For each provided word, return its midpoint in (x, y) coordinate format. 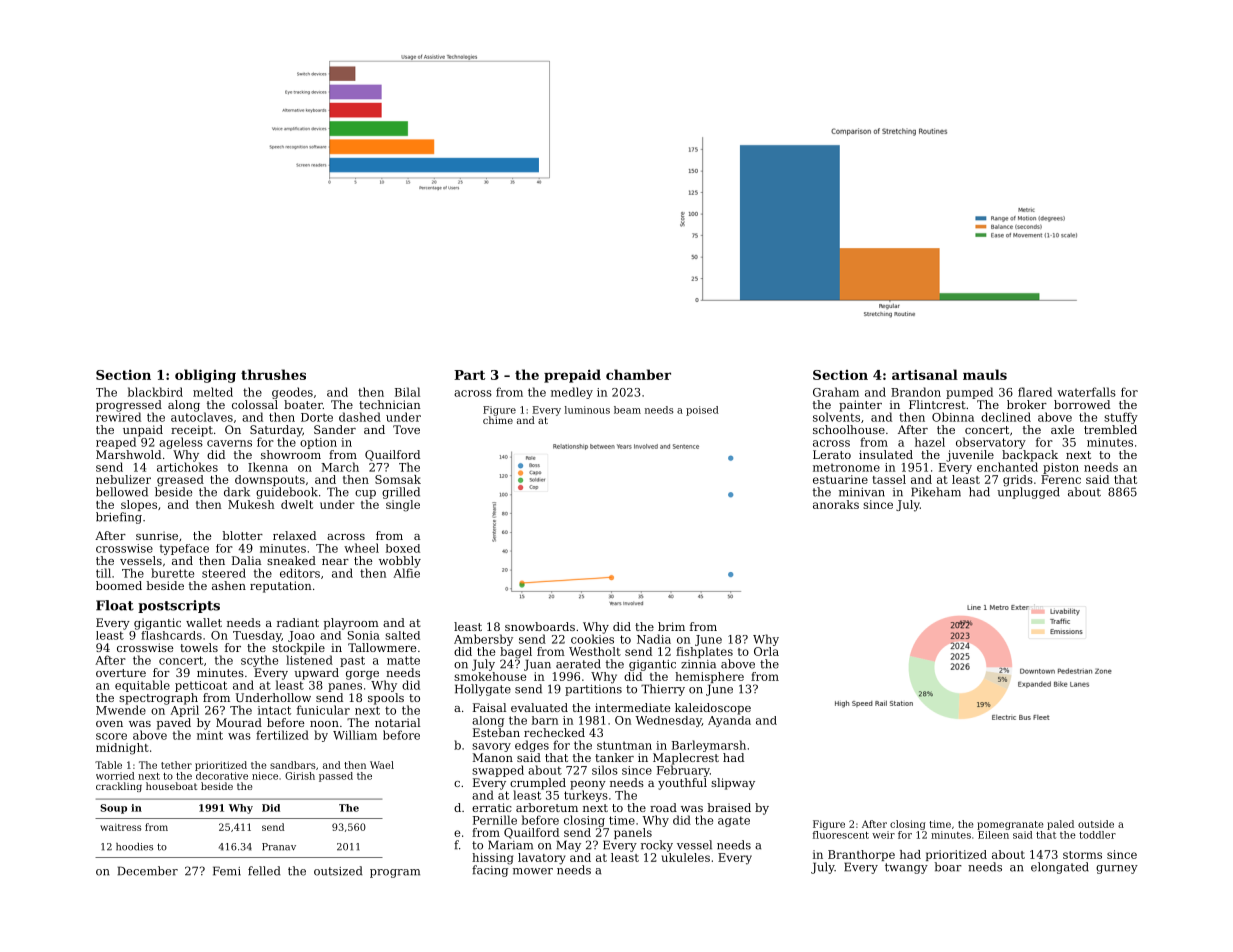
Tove (406, 429)
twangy (906, 868)
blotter (243, 535)
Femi (227, 871)
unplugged (1028, 493)
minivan (862, 492)
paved (174, 724)
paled (1060, 825)
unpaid (143, 431)
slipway (733, 784)
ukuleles (686, 857)
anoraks (836, 504)
